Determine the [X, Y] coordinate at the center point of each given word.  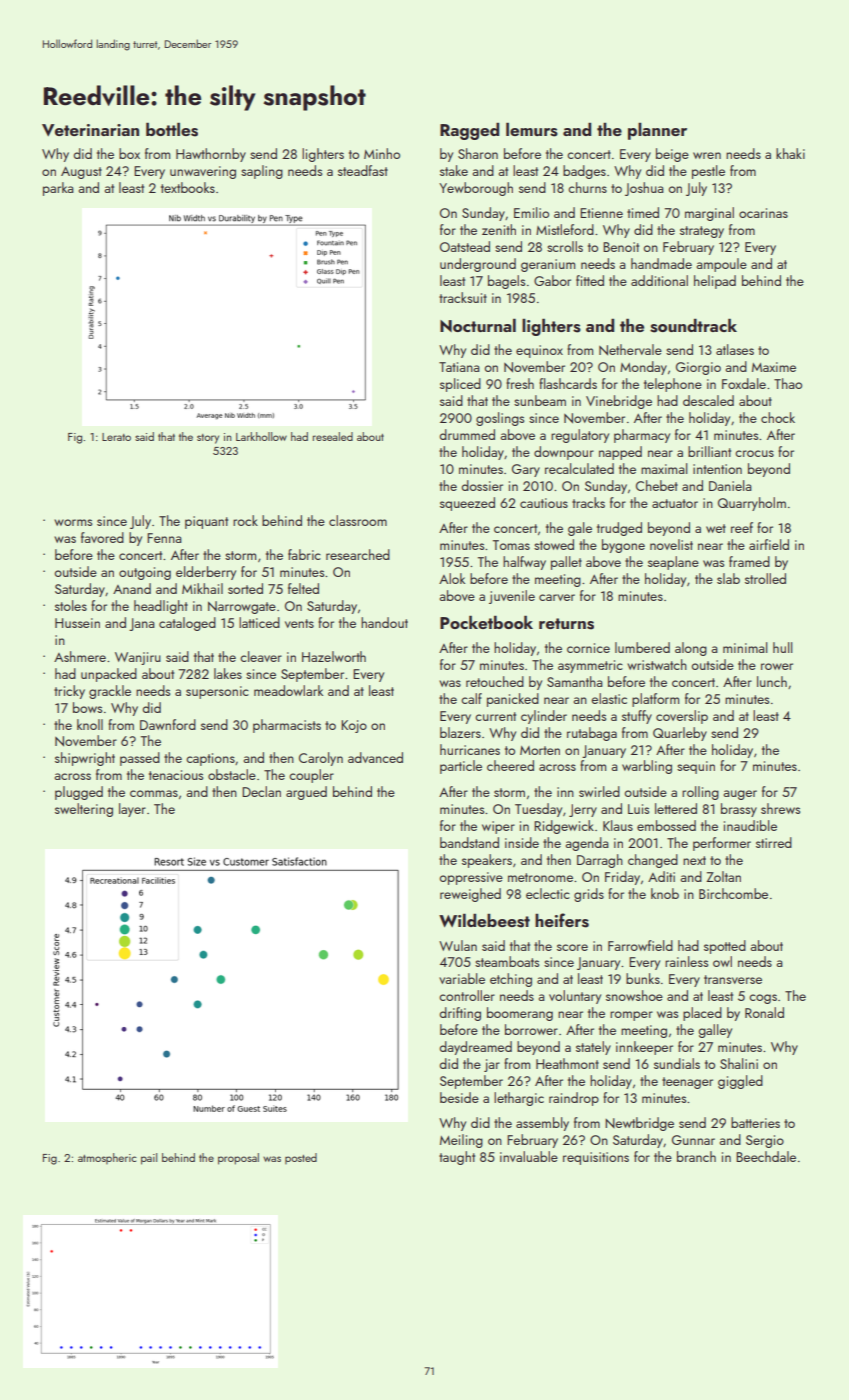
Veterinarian [90, 130]
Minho [382, 153]
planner [657, 131]
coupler [311, 776]
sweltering [84, 810]
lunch [772, 681]
